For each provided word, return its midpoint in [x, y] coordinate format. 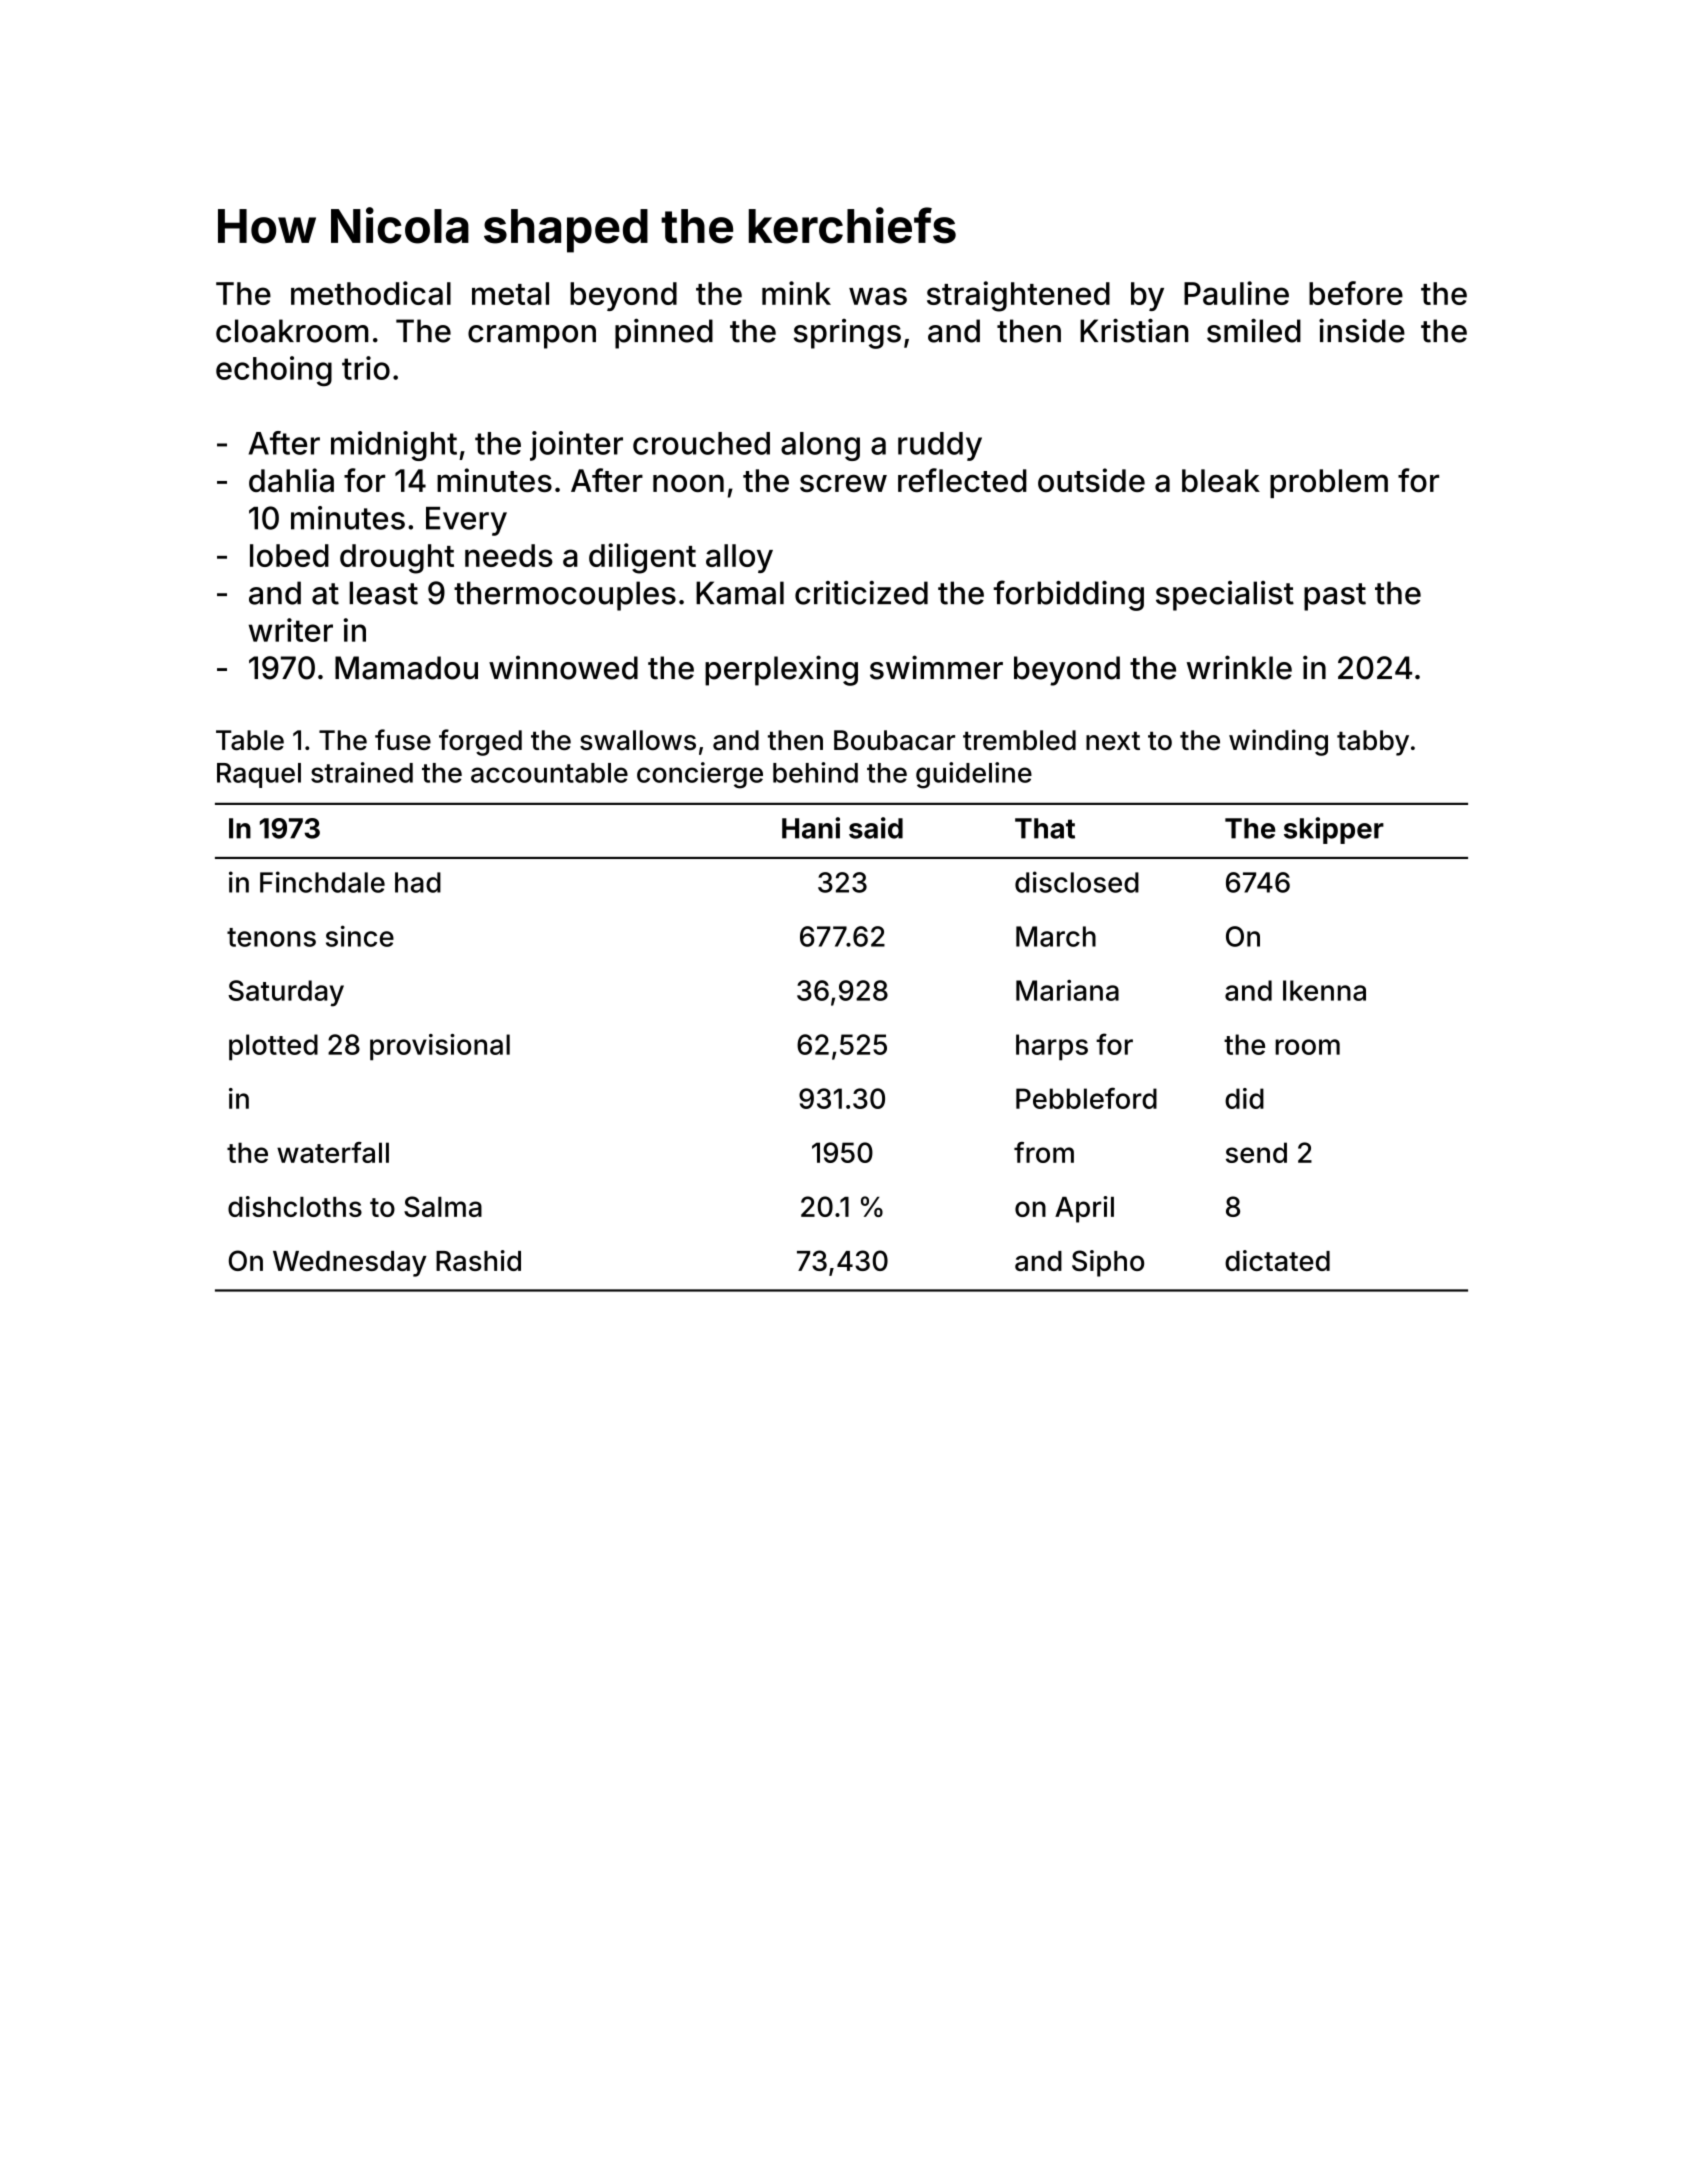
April [1084, 1209]
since [360, 936]
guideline [974, 775]
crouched [701, 443]
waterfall [333, 1152]
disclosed [1077, 882]
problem [1329, 483]
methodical [371, 293]
